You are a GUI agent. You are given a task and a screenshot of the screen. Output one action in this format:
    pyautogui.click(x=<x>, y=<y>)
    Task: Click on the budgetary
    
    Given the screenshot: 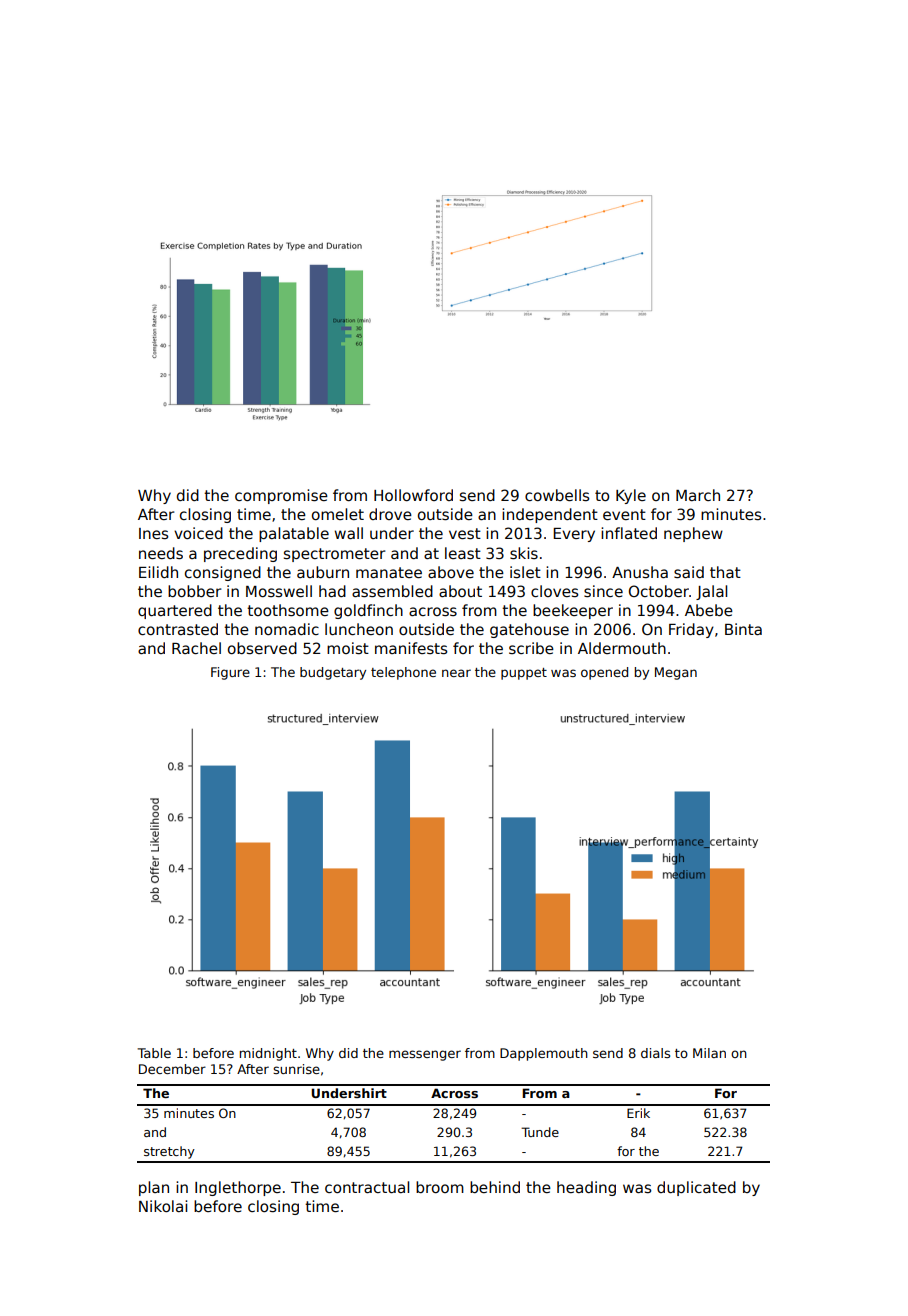 What is the action you would take?
    pyautogui.click(x=333, y=673)
